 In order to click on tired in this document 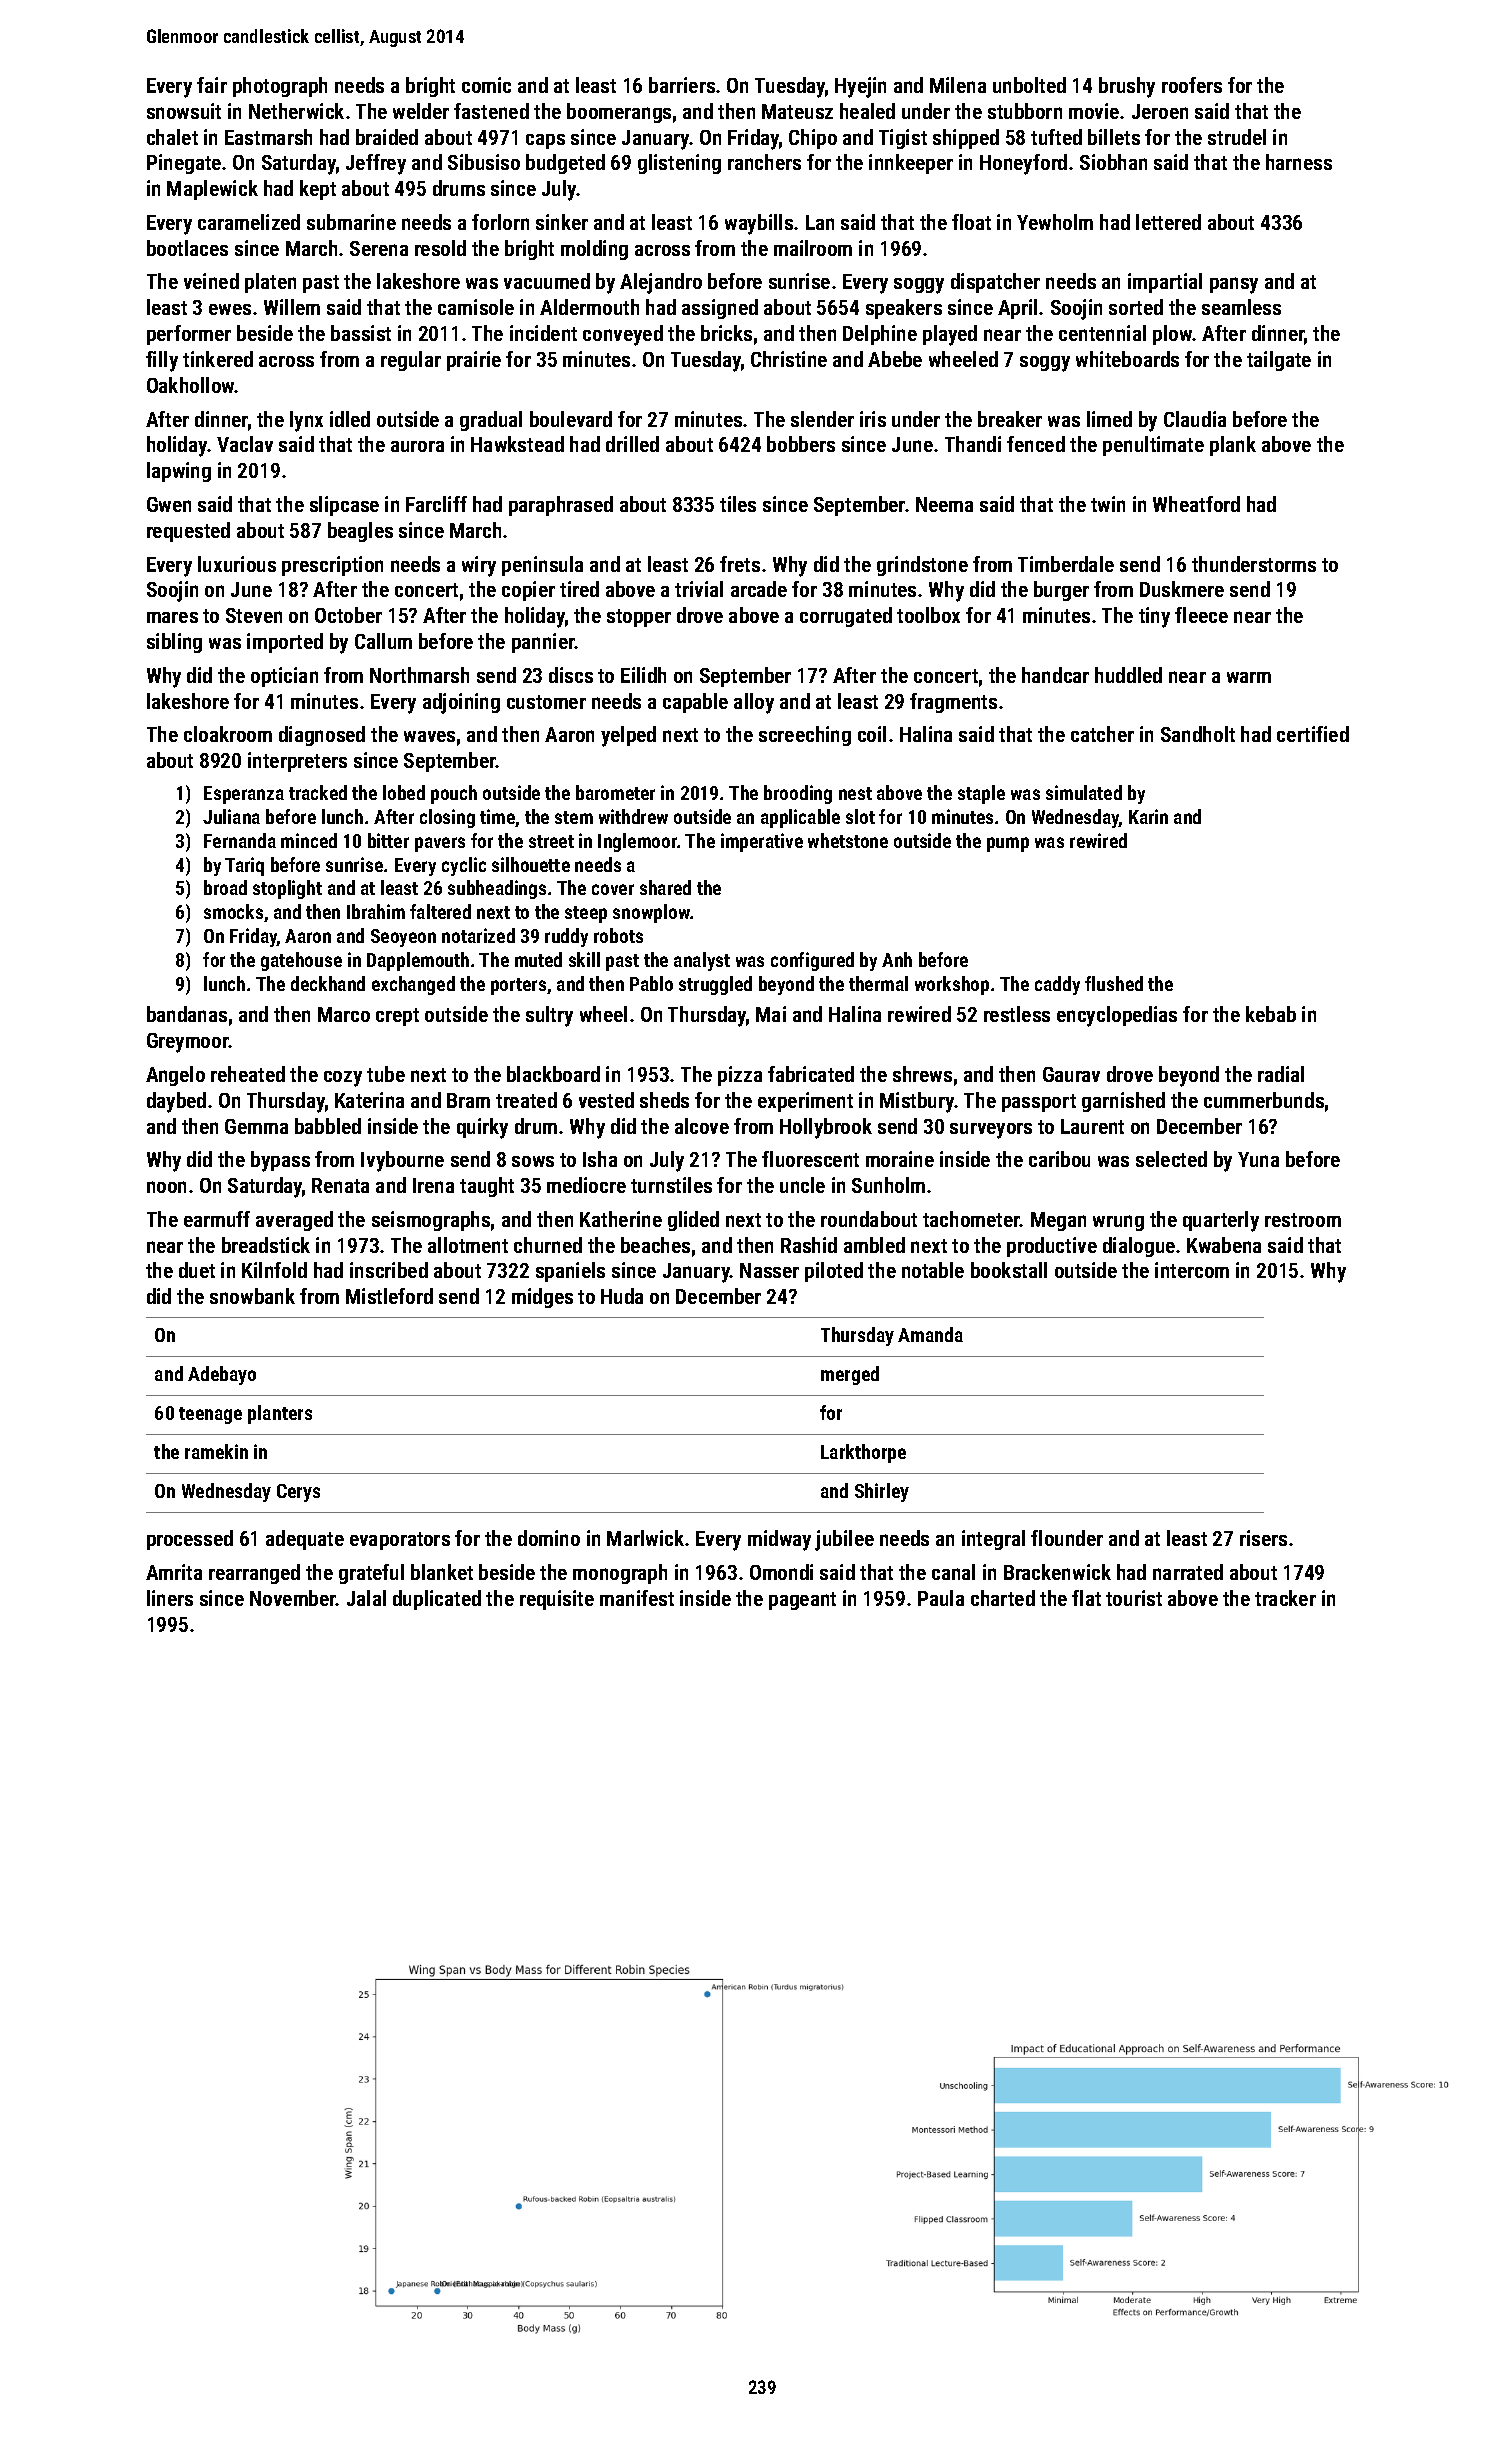, I will do `click(579, 589)`.
